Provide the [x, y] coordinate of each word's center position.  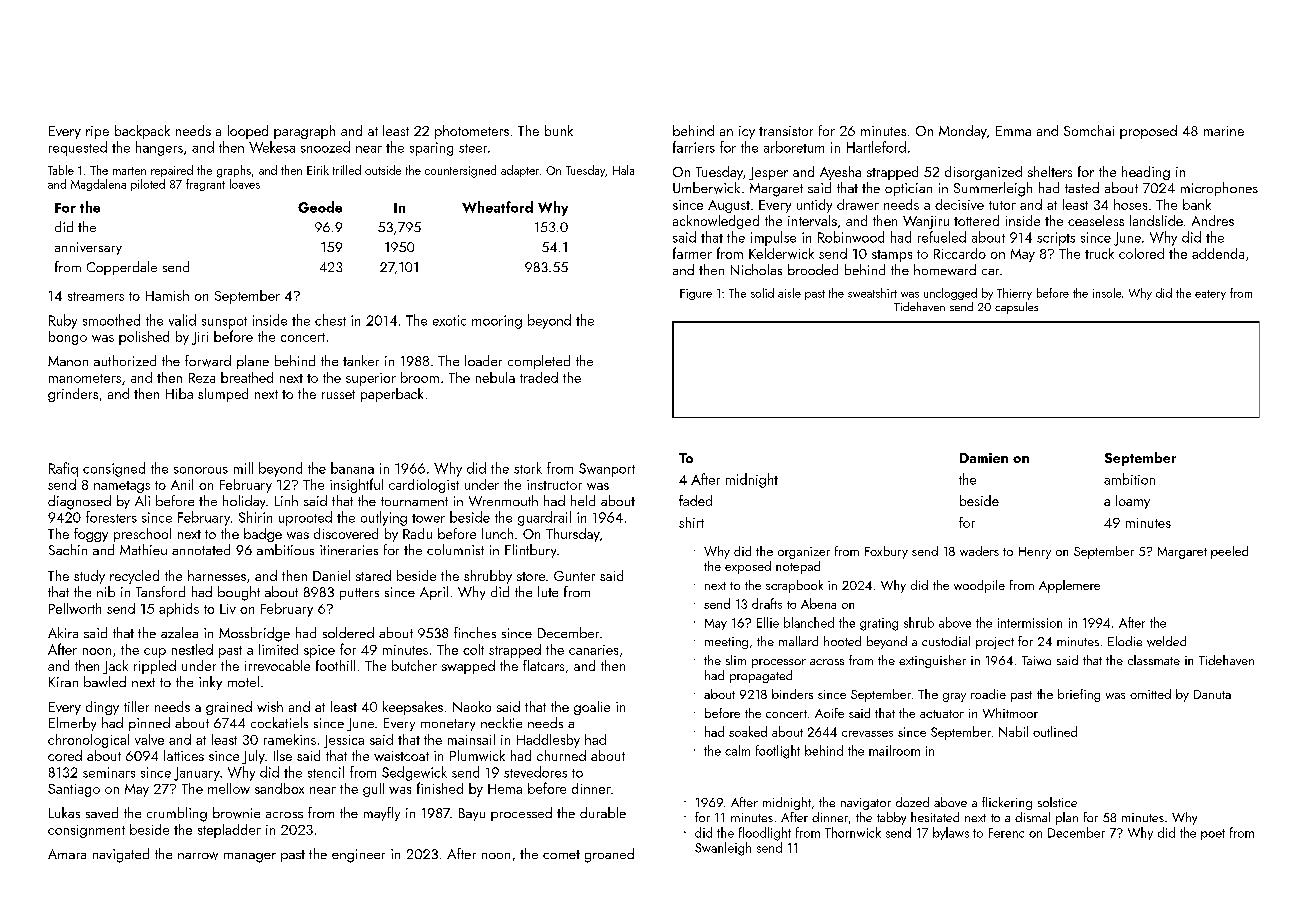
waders [979, 551]
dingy [102, 708]
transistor [786, 131]
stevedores [535, 772]
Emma [1013, 131]
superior [371, 379]
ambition [1129, 479]
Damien [984, 458]
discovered [346, 533]
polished [144, 338]
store [531, 576]
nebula [495, 377]
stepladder [229, 831]
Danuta [1212, 694]
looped [248, 132]
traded [539, 377]
